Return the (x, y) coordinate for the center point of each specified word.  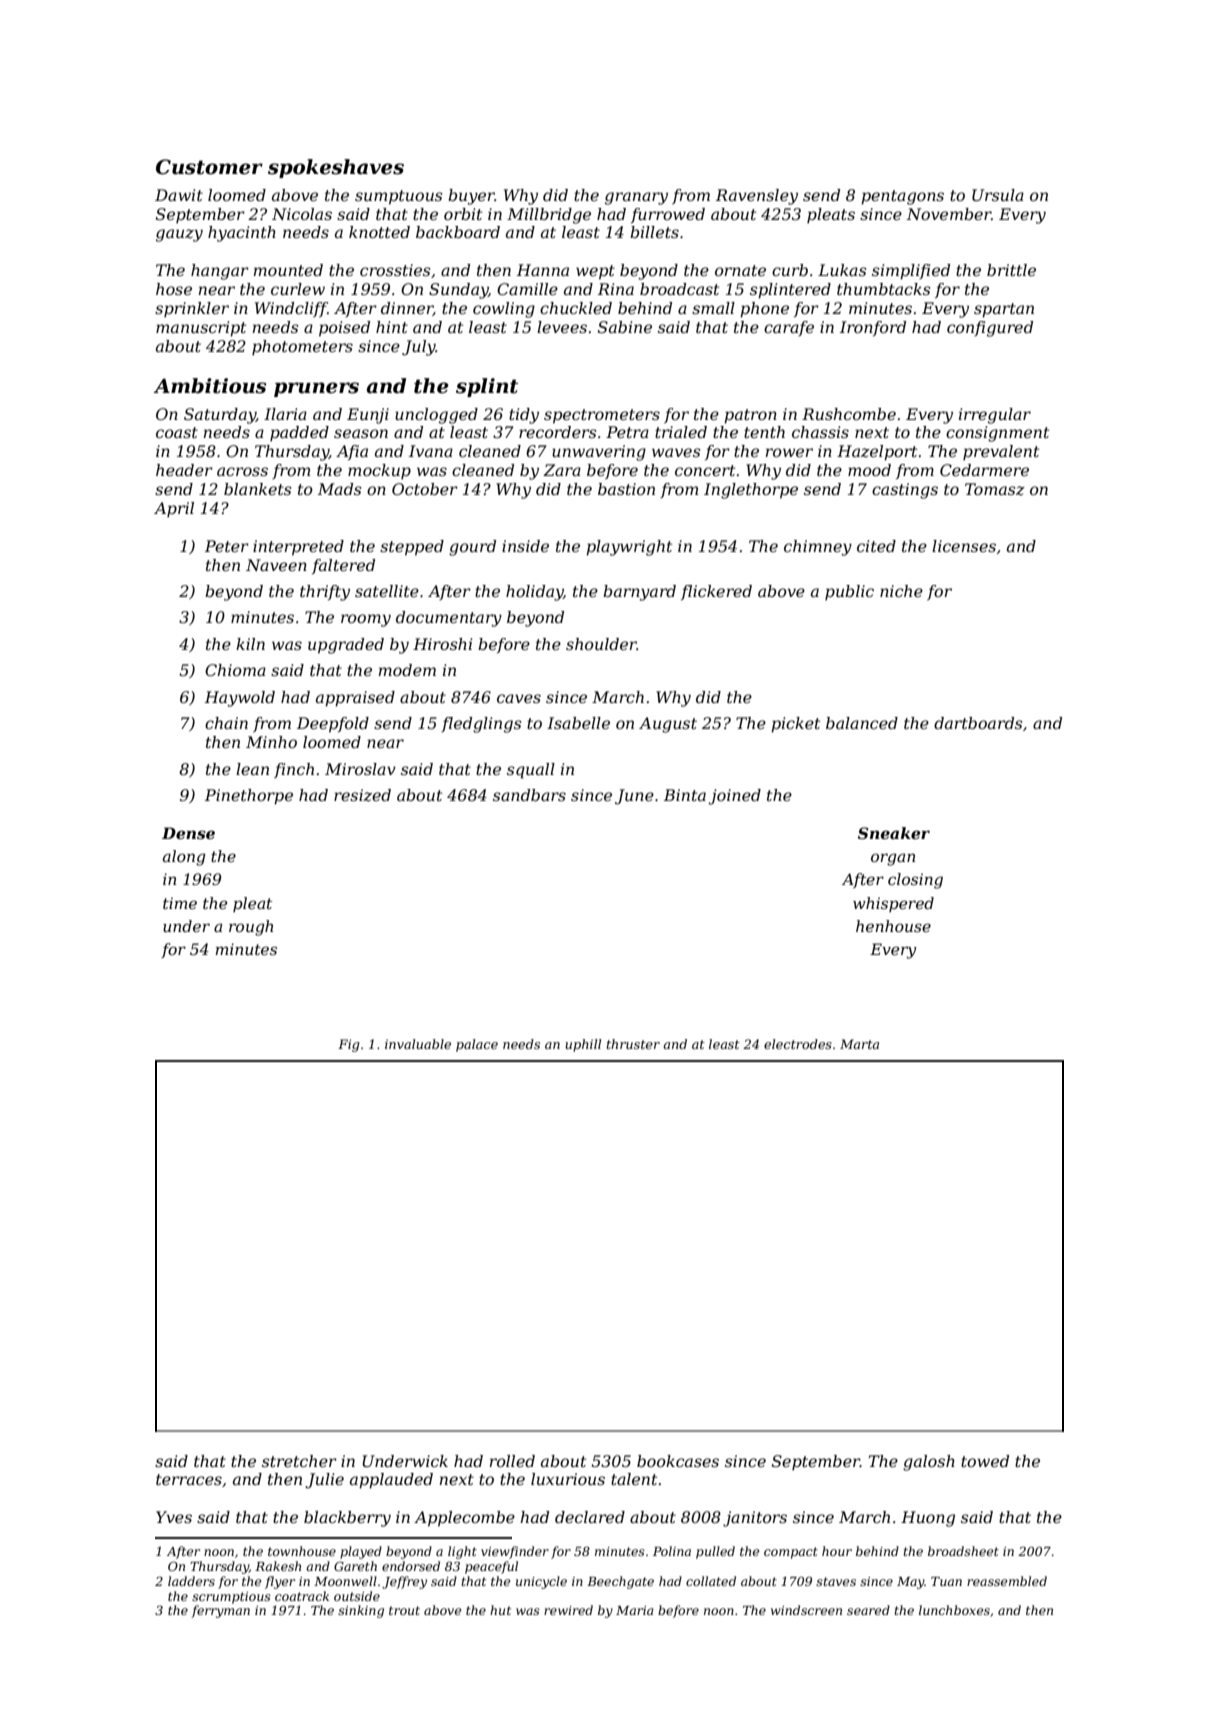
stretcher (299, 1461)
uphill (583, 1045)
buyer (471, 197)
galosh (929, 1463)
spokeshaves (336, 168)
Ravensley (757, 197)
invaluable (418, 1044)
